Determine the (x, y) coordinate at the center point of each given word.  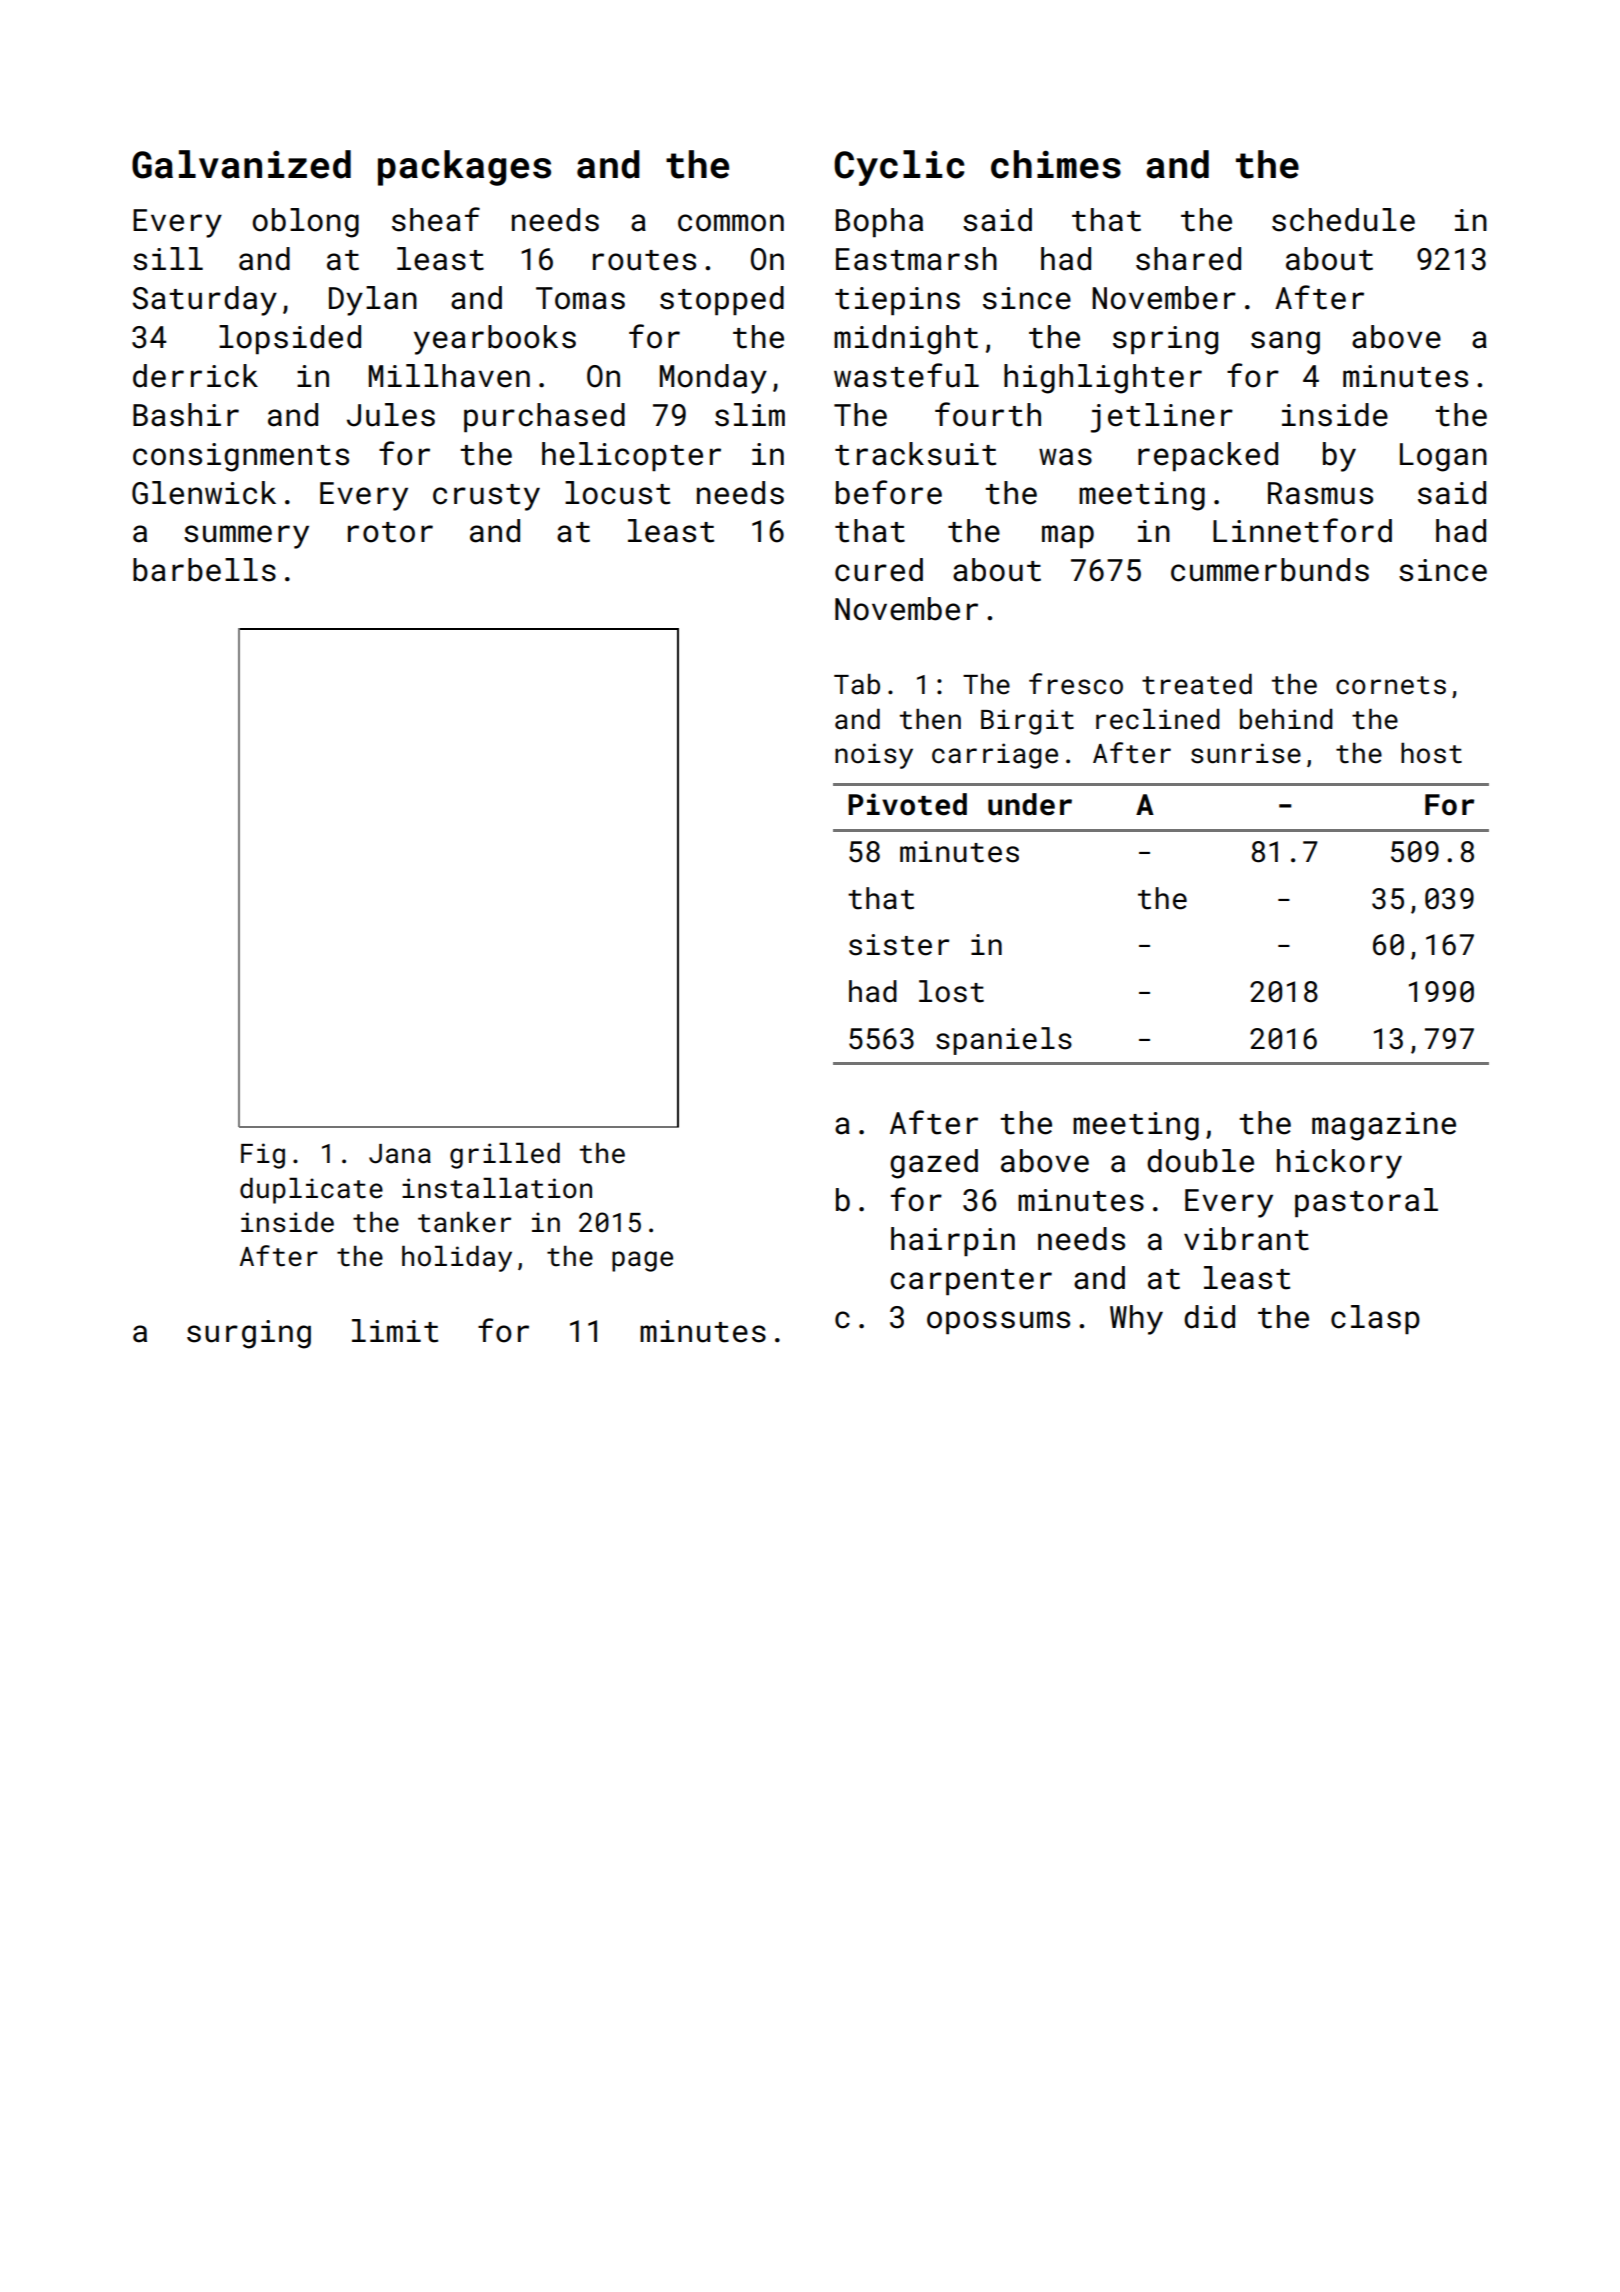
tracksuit (915, 454)
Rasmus (1320, 493)
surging (249, 1334)
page (642, 1261)
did (1209, 1317)
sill (168, 259)
